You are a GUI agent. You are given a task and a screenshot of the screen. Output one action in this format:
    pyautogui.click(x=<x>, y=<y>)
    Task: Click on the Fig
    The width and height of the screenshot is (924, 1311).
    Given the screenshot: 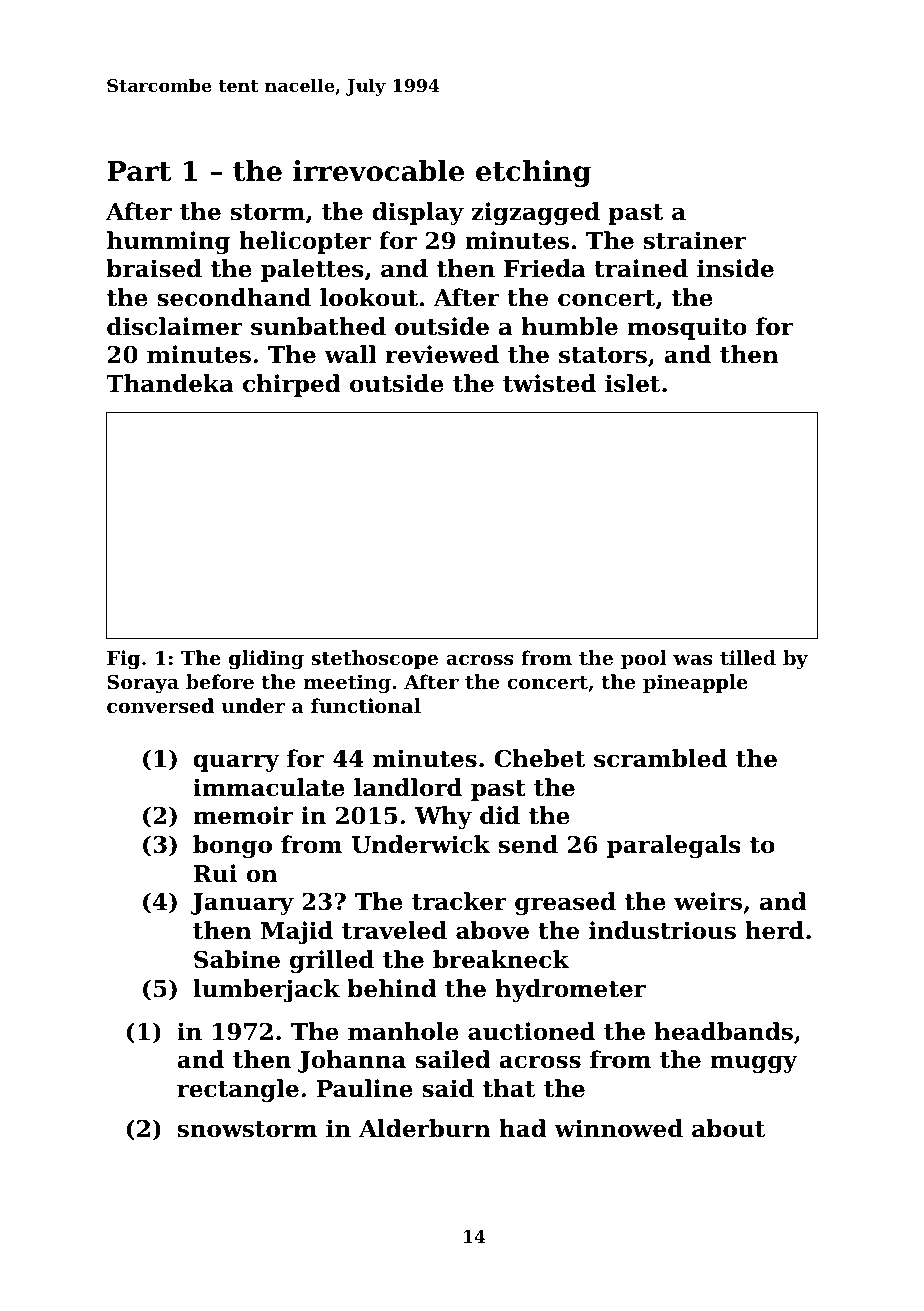 What is the action you would take?
    pyautogui.click(x=123, y=659)
